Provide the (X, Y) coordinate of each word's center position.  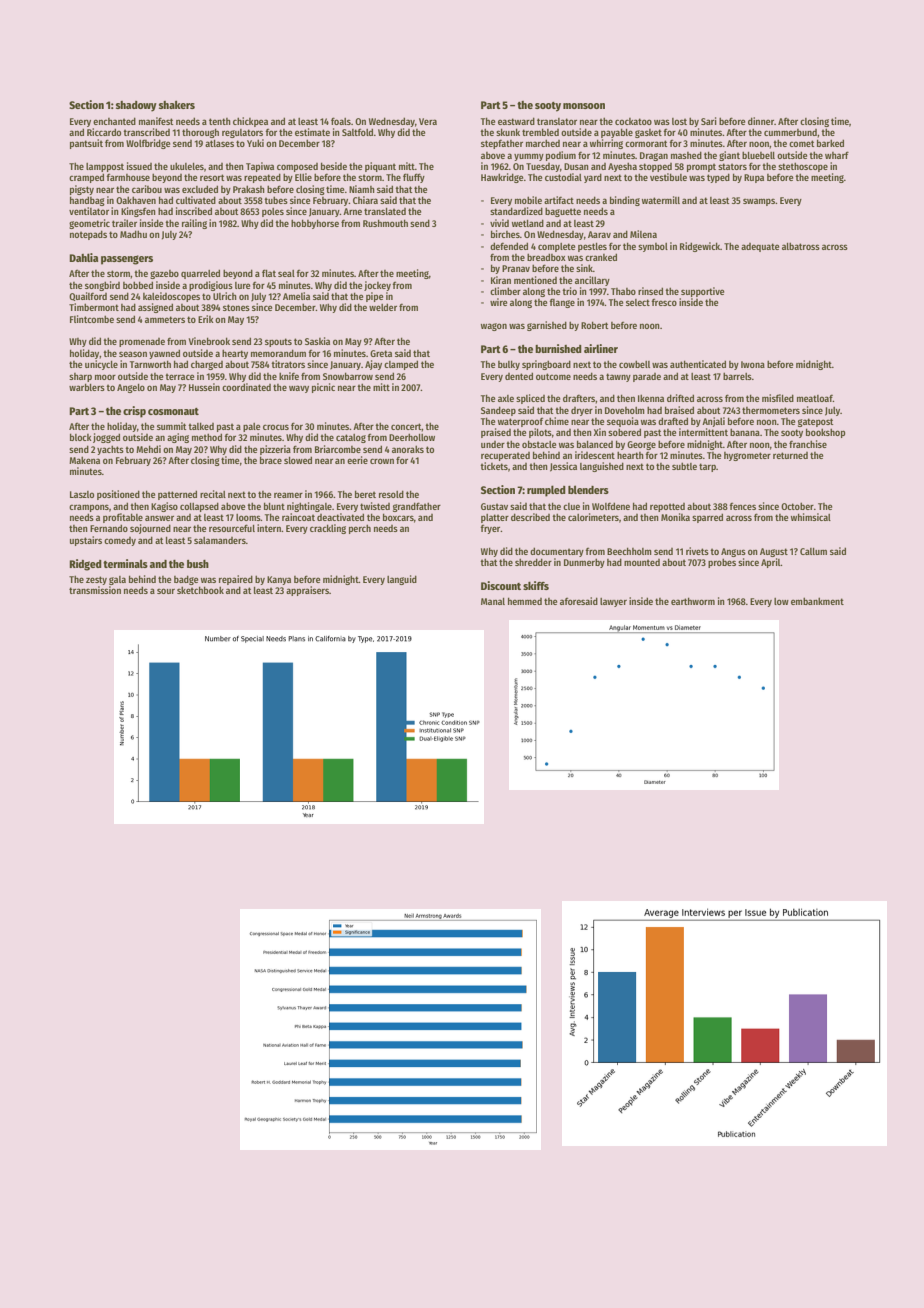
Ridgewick (700, 247)
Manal (493, 601)
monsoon (584, 106)
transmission (95, 590)
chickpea (250, 122)
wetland (528, 223)
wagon (494, 327)
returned (790, 455)
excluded (200, 189)
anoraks (408, 449)
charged (207, 365)
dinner (761, 121)
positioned (118, 495)
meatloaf (815, 398)
